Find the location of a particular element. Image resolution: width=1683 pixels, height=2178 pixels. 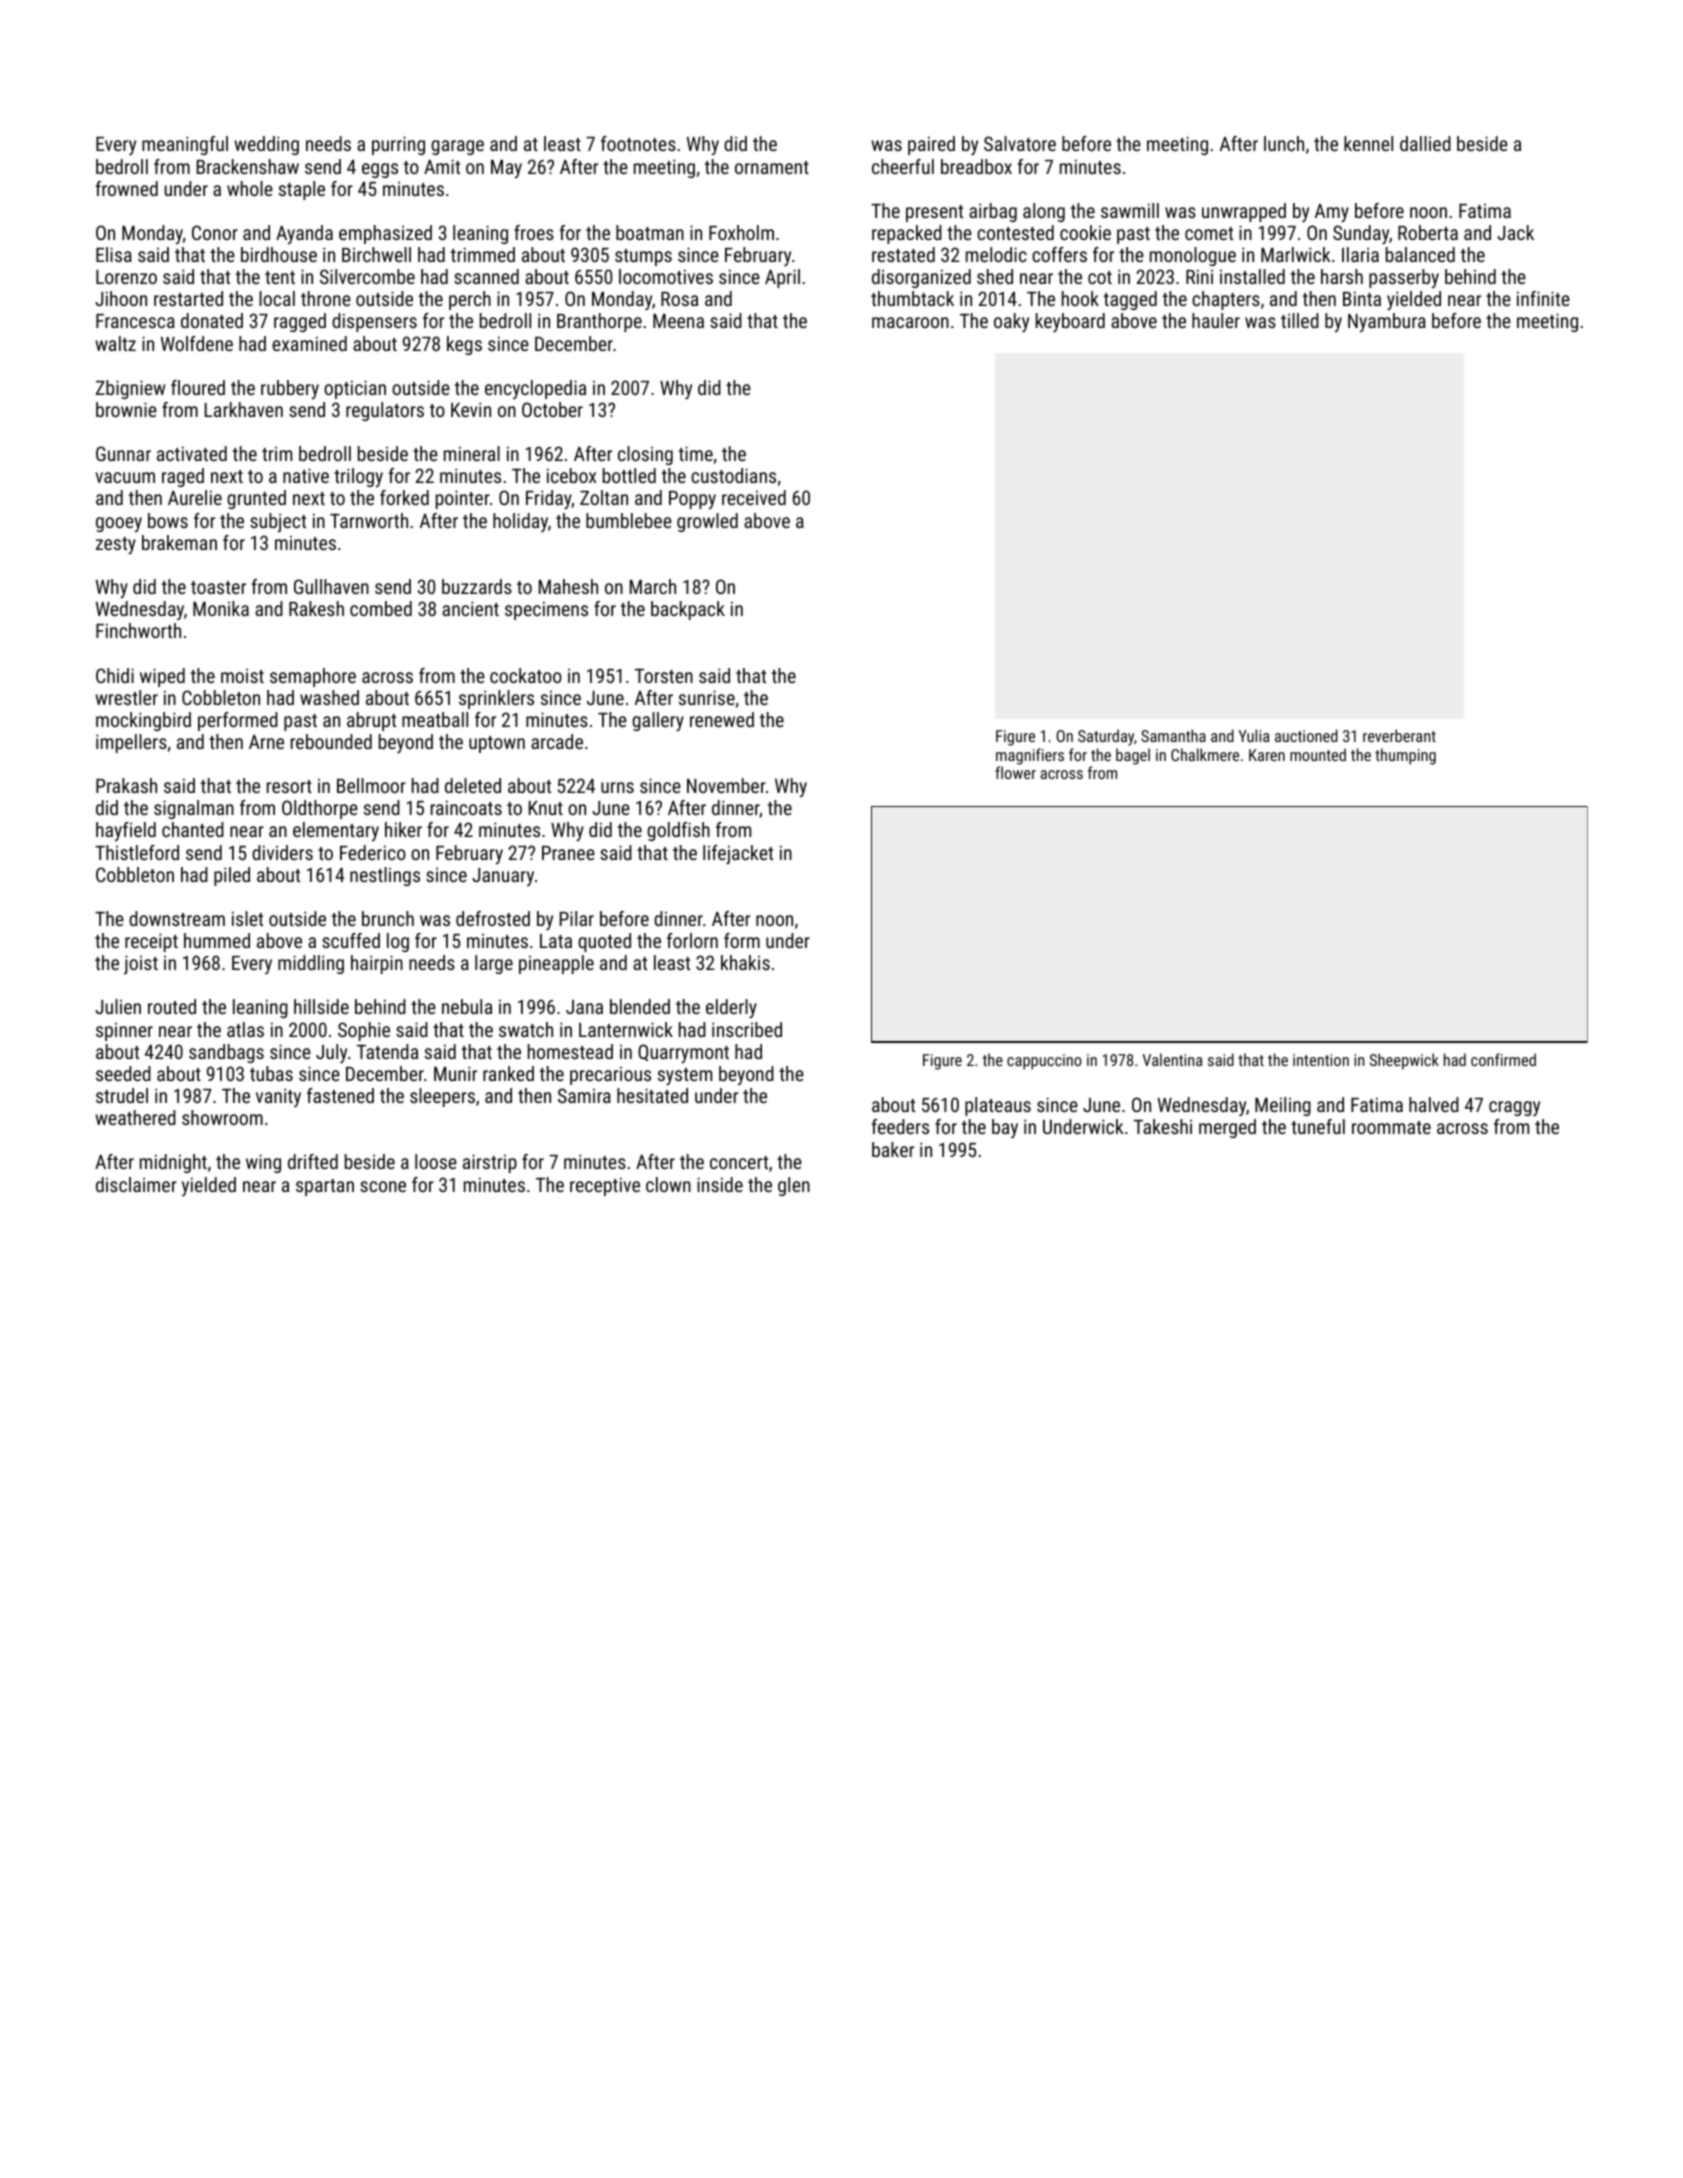

disorganized is located at coordinates (921, 278).
